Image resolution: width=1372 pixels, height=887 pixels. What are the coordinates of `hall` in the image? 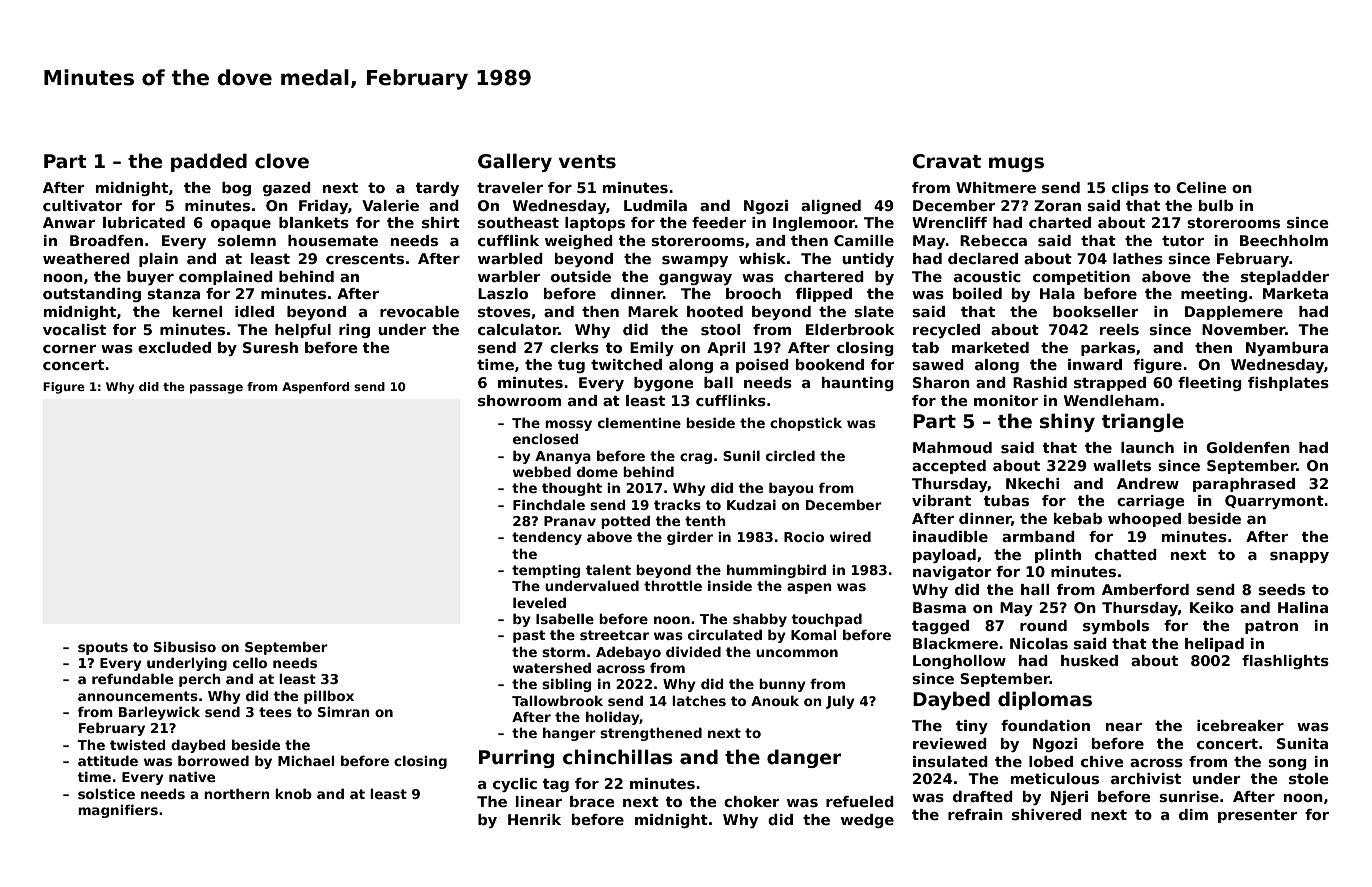 It's located at (1035, 589).
